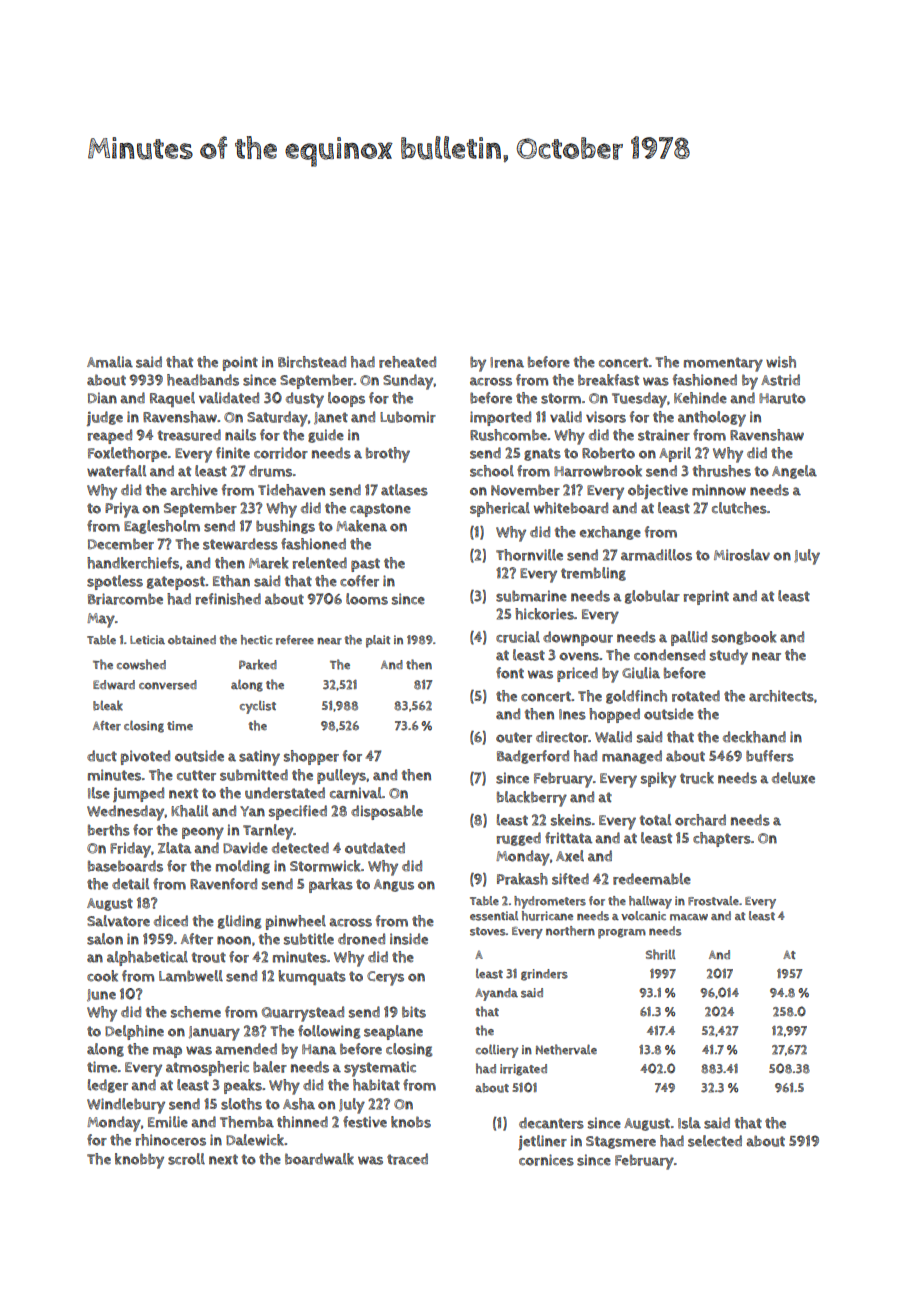 Image resolution: width=908 pixels, height=1316 pixels. I want to click on gatepost, so click(176, 583).
